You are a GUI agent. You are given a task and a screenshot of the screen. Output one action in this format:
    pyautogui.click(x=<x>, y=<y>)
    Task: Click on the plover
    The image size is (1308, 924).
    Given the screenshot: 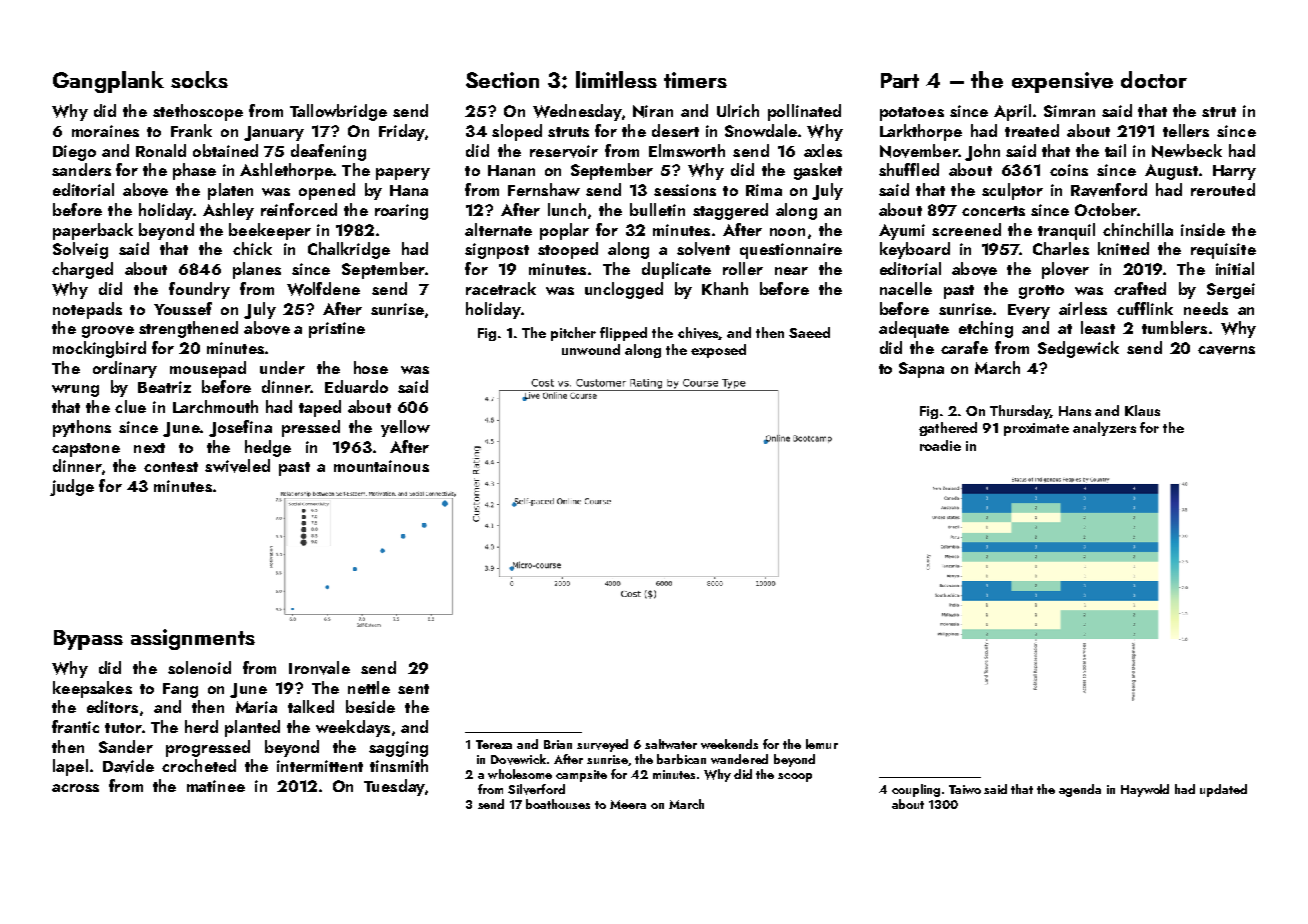 What is the action you would take?
    pyautogui.click(x=1065, y=270)
